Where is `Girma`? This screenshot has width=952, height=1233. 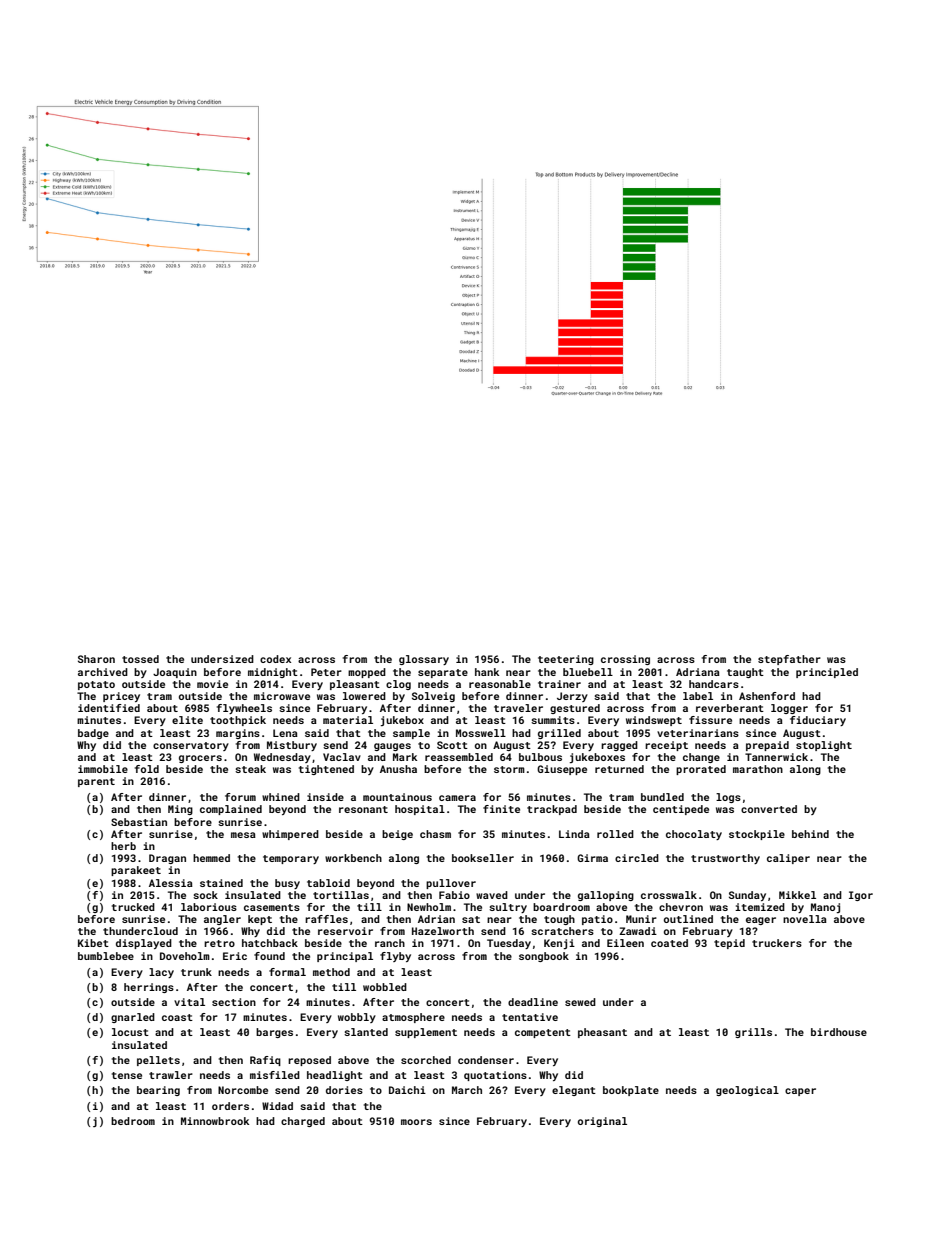 Girma is located at coordinates (592, 858).
